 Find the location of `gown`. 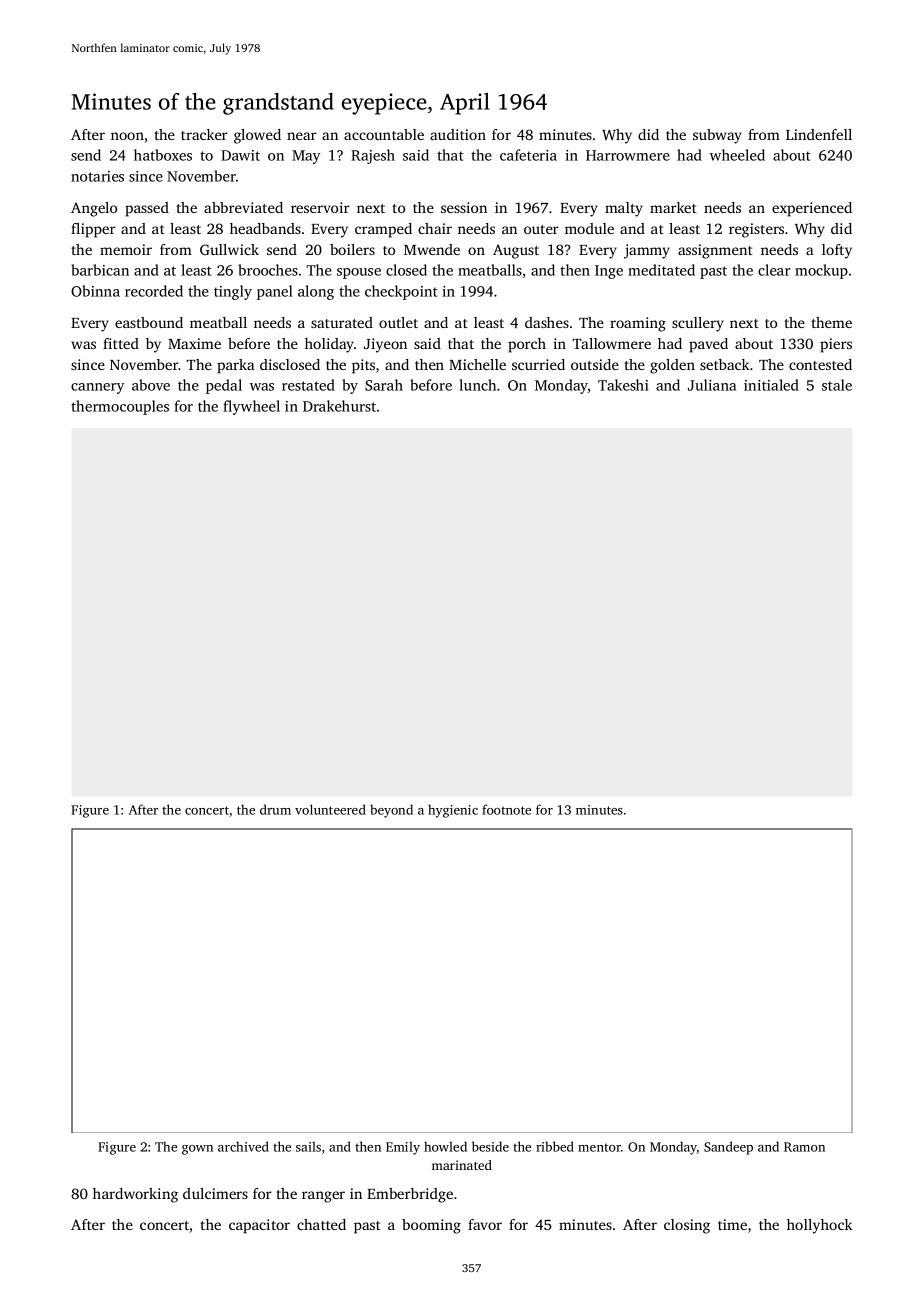

gown is located at coordinates (197, 1150).
